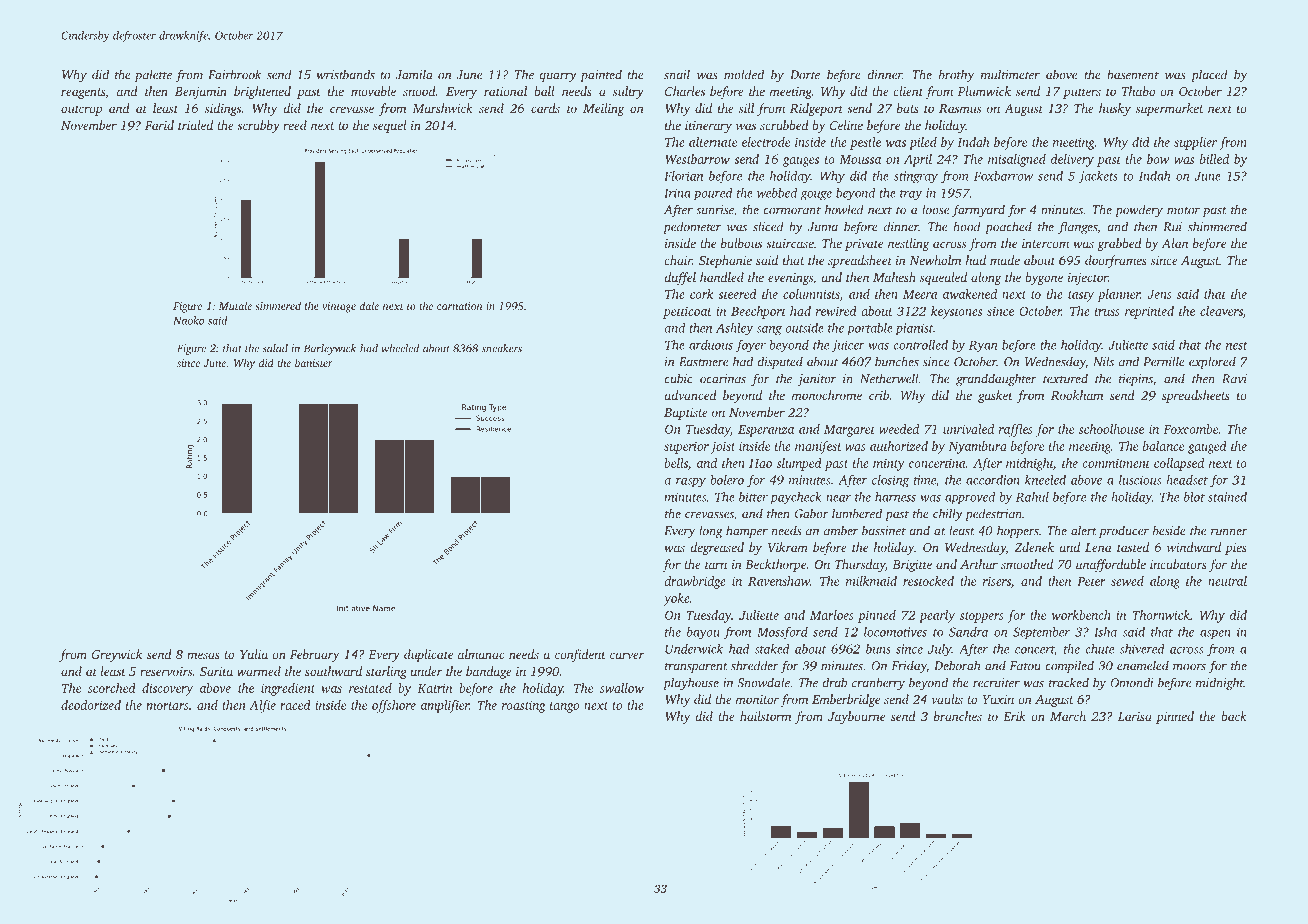 This screenshot has height=924, width=1308. What do you see at coordinates (1178, 564) in the screenshot?
I see `incubators` at bounding box center [1178, 564].
